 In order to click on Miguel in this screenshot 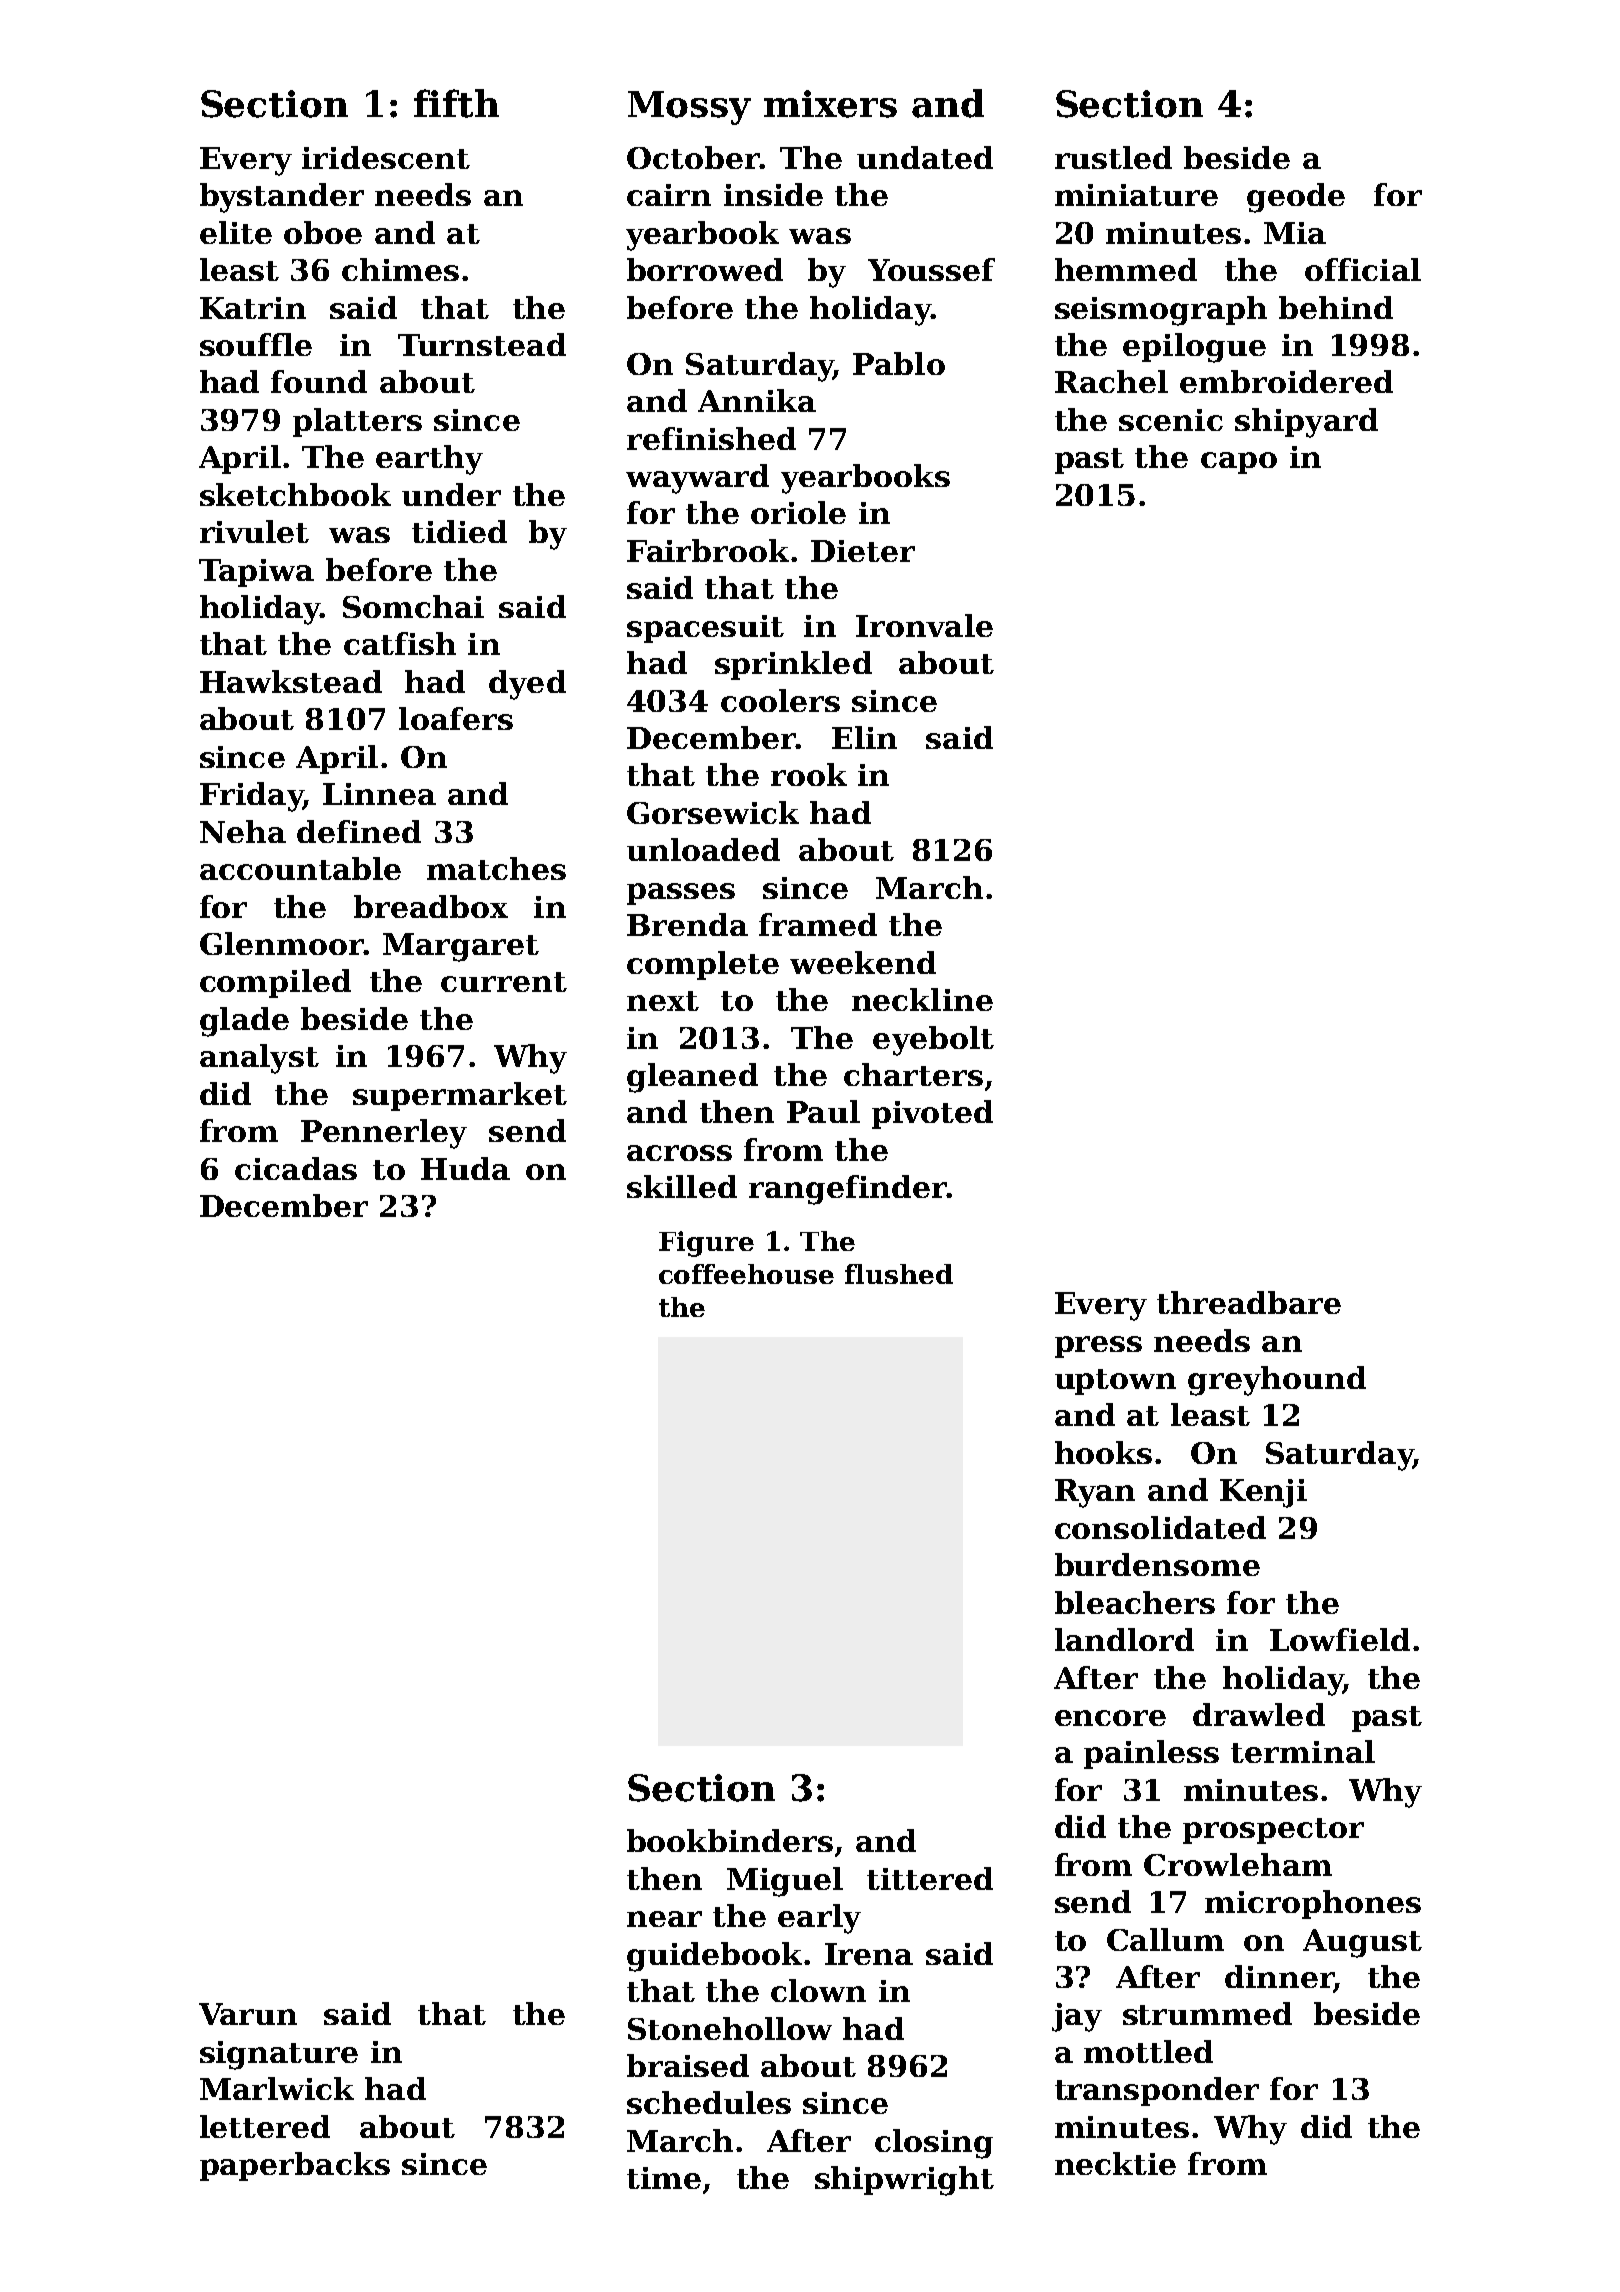, I will do `click(785, 1882)`.
